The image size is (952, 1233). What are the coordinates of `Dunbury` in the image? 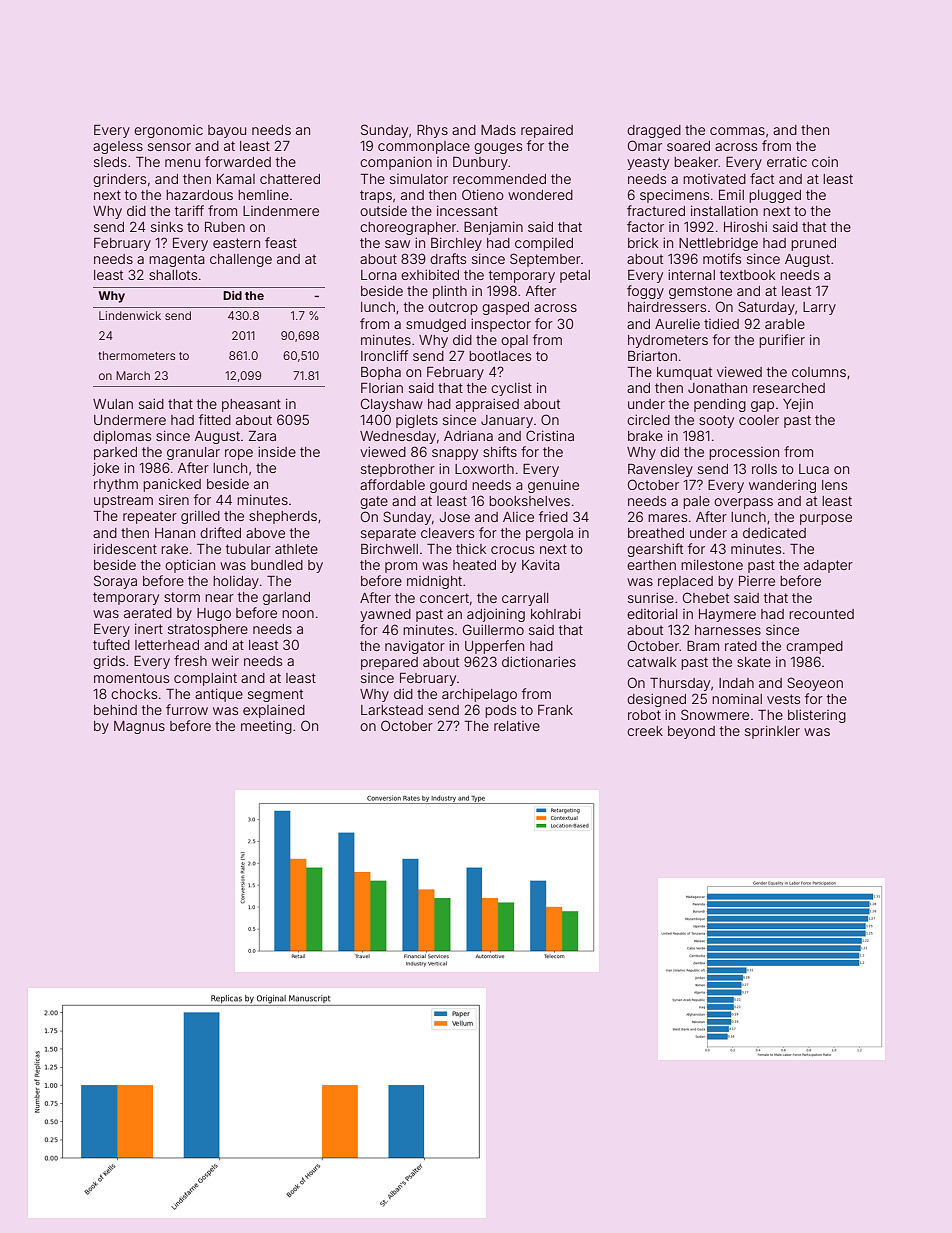 It's located at (480, 163).
